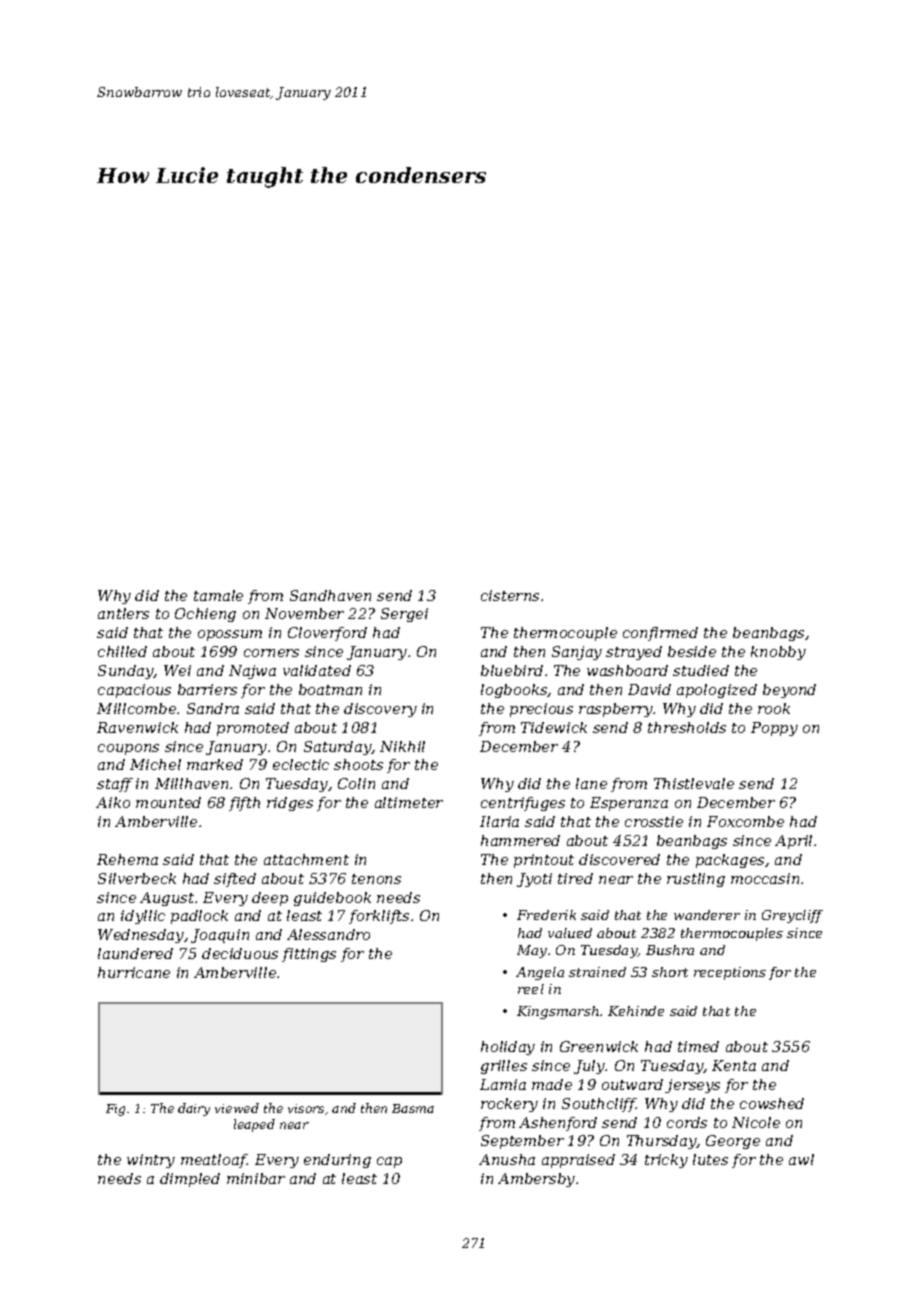 The width and height of the page is (924, 1311). Describe the element at coordinates (578, 1161) in the page. I see `appraised` at that location.
